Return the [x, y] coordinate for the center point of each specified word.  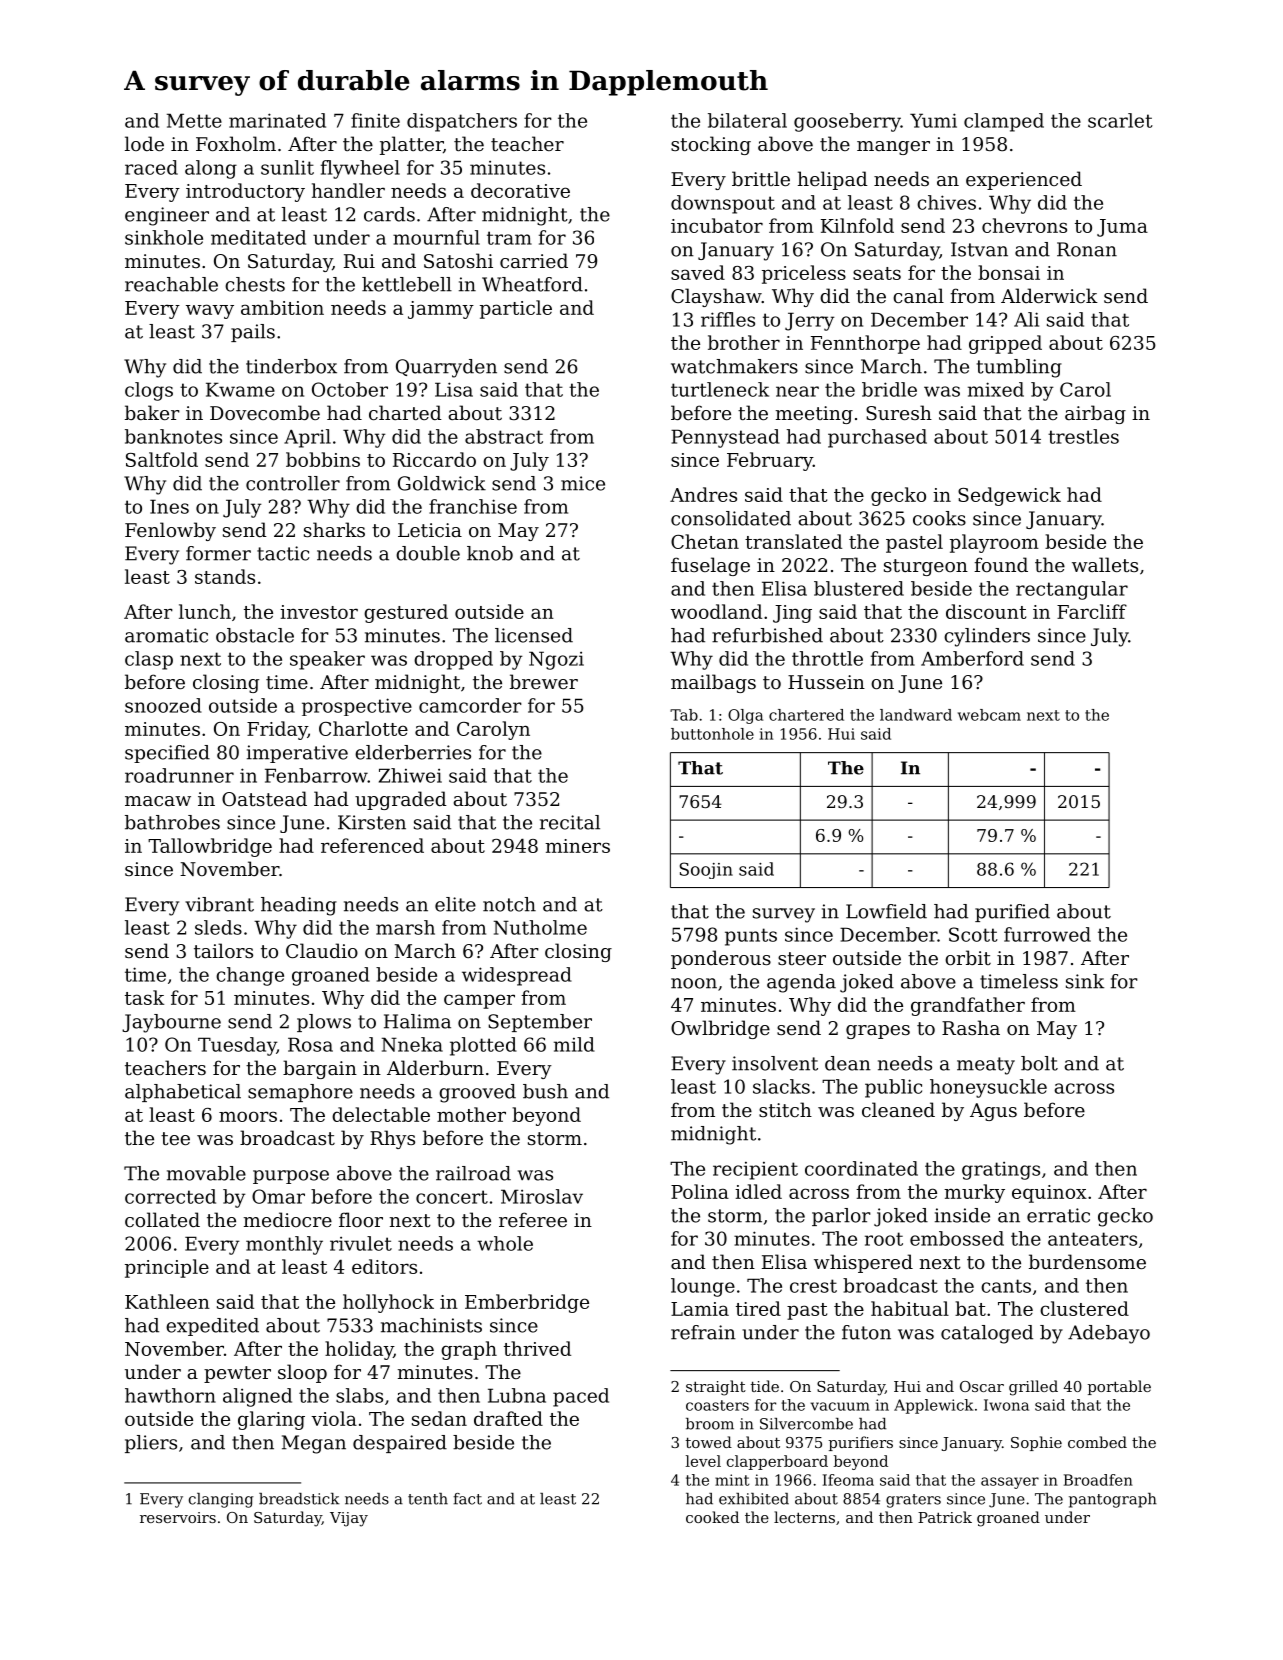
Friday [277, 730]
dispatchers [462, 122]
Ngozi [556, 660]
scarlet [1120, 120]
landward [916, 715]
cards [389, 214]
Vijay [349, 1519]
